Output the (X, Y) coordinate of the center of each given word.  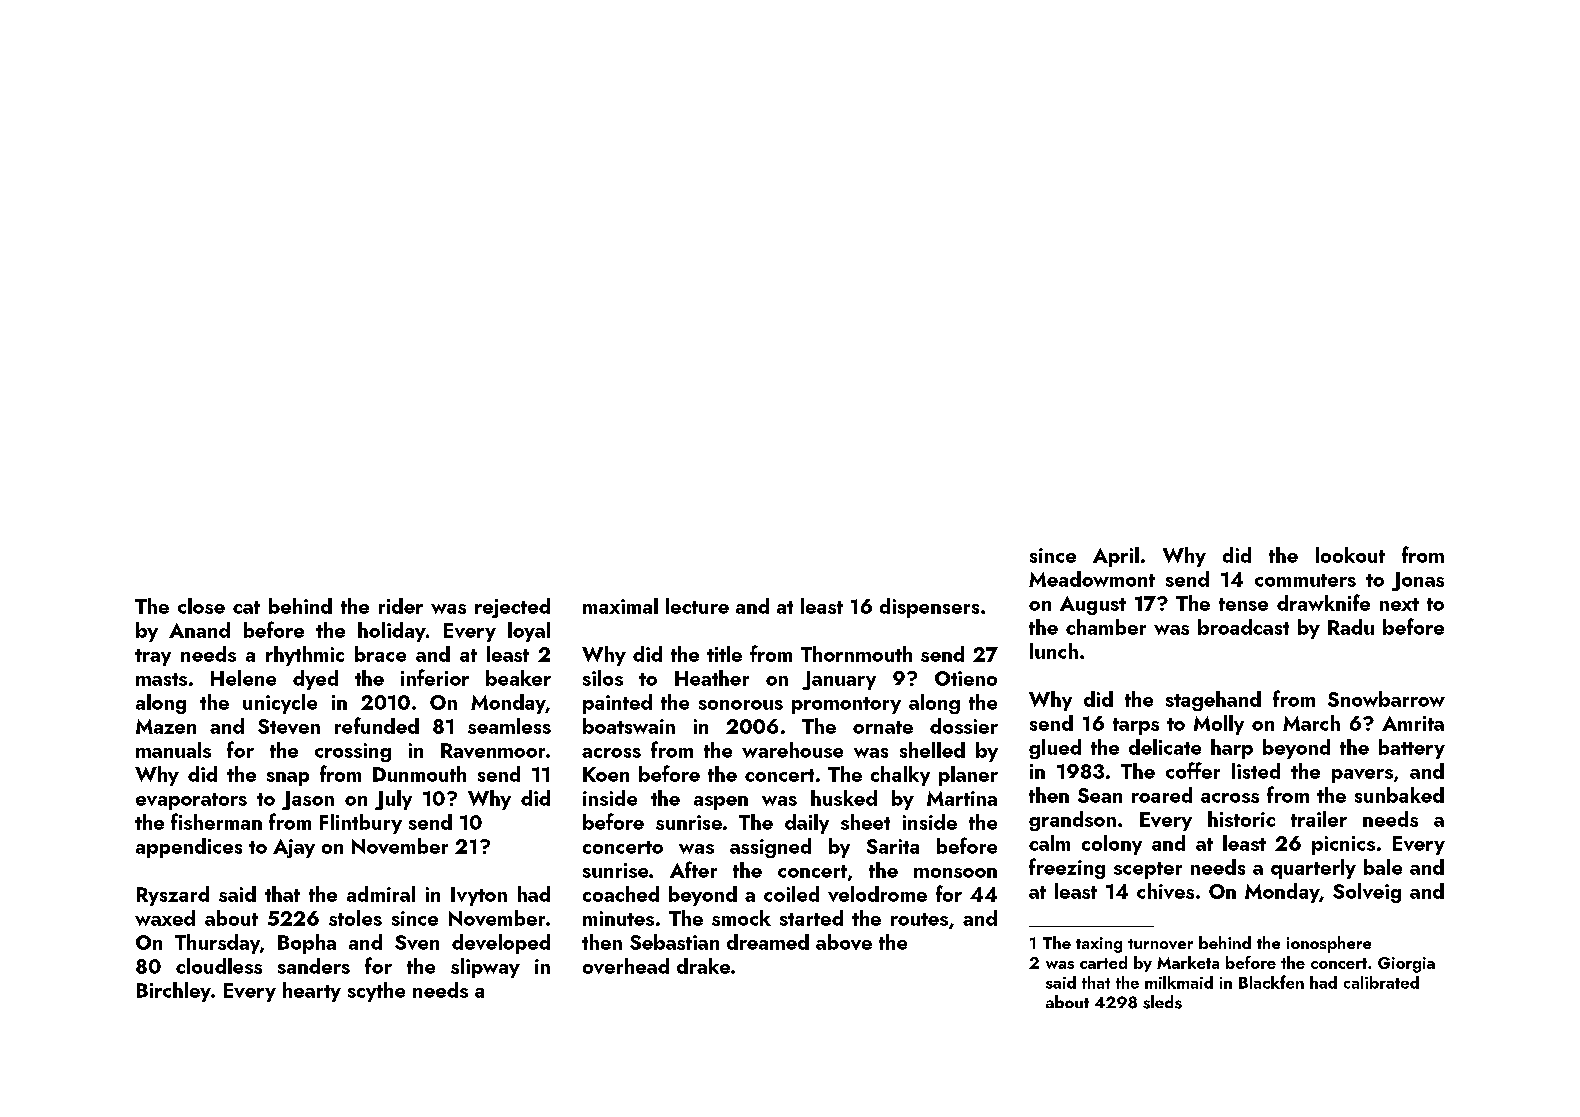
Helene (243, 678)
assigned (770, 848)
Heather (712, 678)
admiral (381, 894)
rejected (512, 608)
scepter (1148, 870)
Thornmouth (856, 654)
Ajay (294, 848)
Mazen (166, 726)
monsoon (955, 873)
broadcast (1243, 627)
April (1116, 557)
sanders (314, 966)
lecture (697, 606)
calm (1049, 843)
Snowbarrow (1386, 699)
